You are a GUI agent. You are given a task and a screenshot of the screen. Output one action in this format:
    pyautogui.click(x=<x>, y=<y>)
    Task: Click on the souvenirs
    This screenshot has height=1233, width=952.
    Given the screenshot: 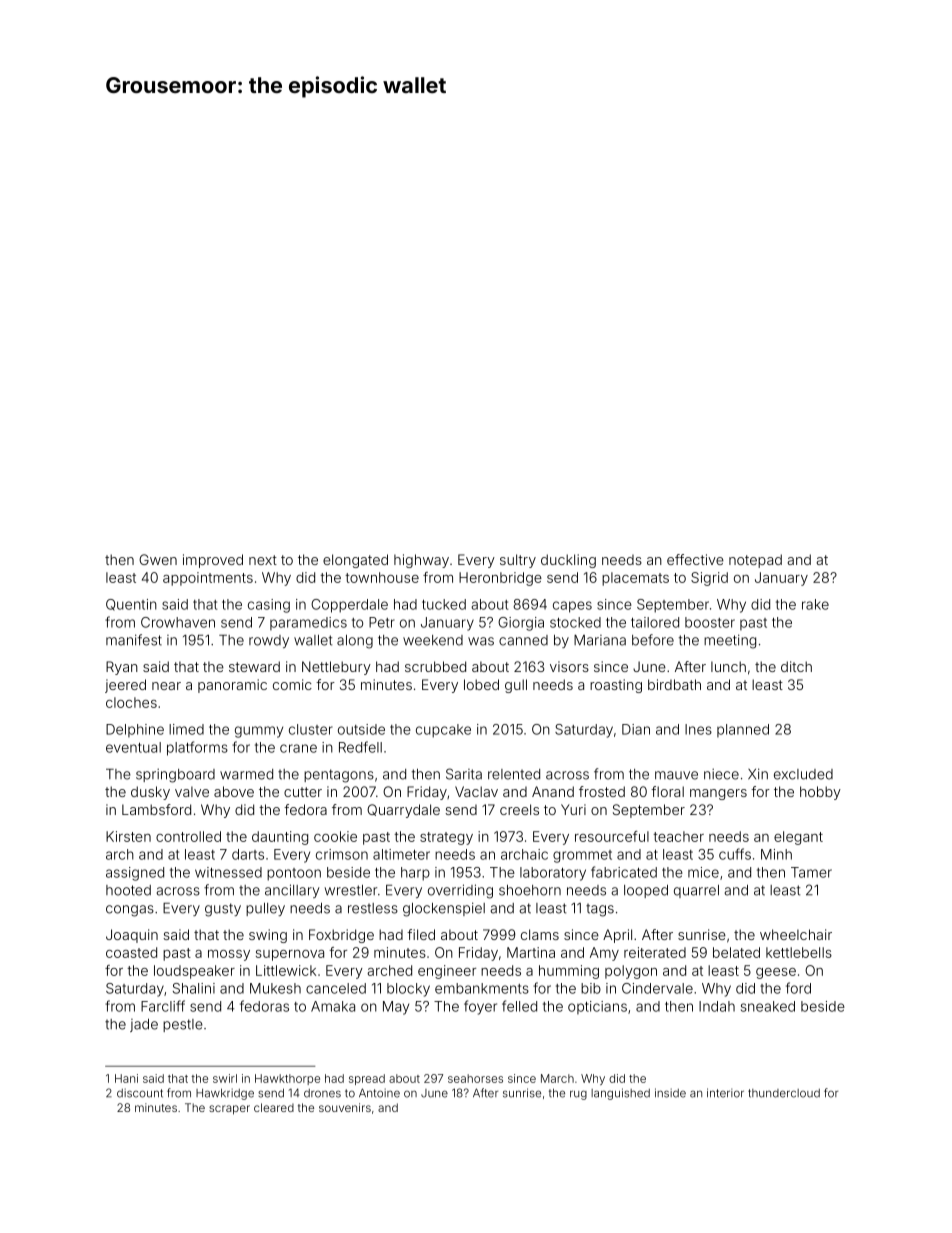 What is the action you would take?
    pyautogui.click(x=345, y=1107)
